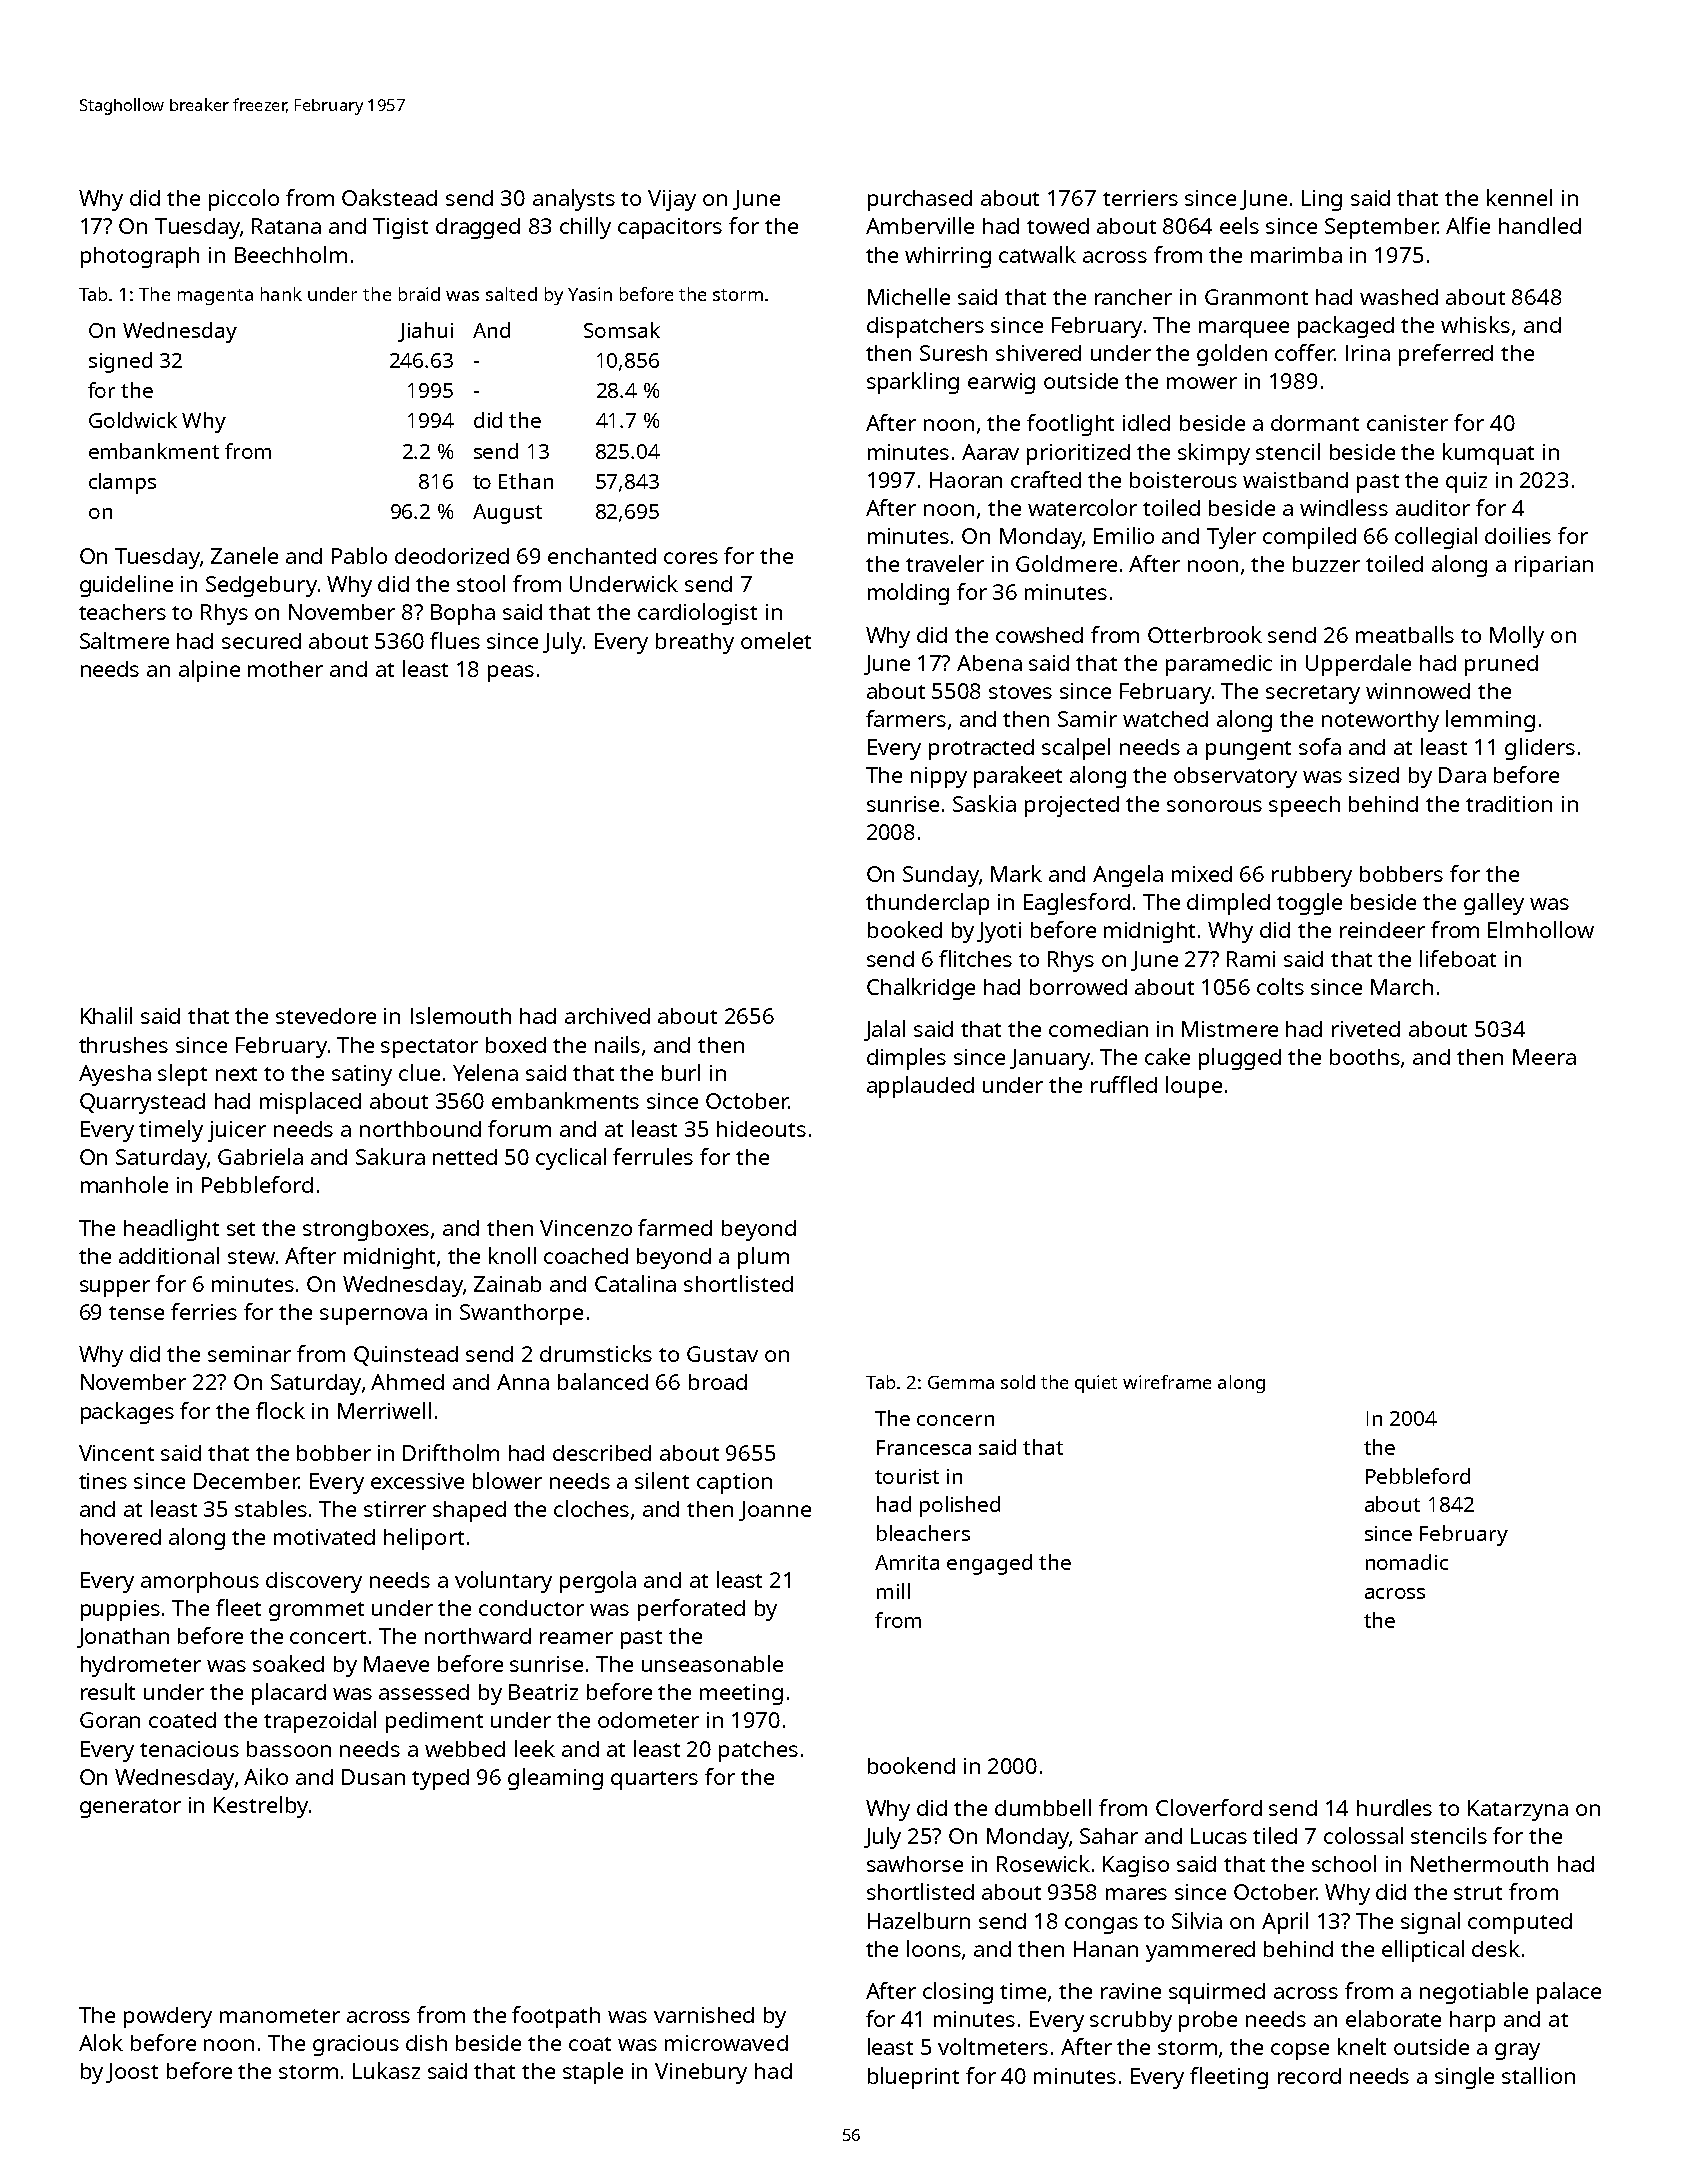 The image size is (1683, 2178). I want to click on varnished, so click(704, 2015).
